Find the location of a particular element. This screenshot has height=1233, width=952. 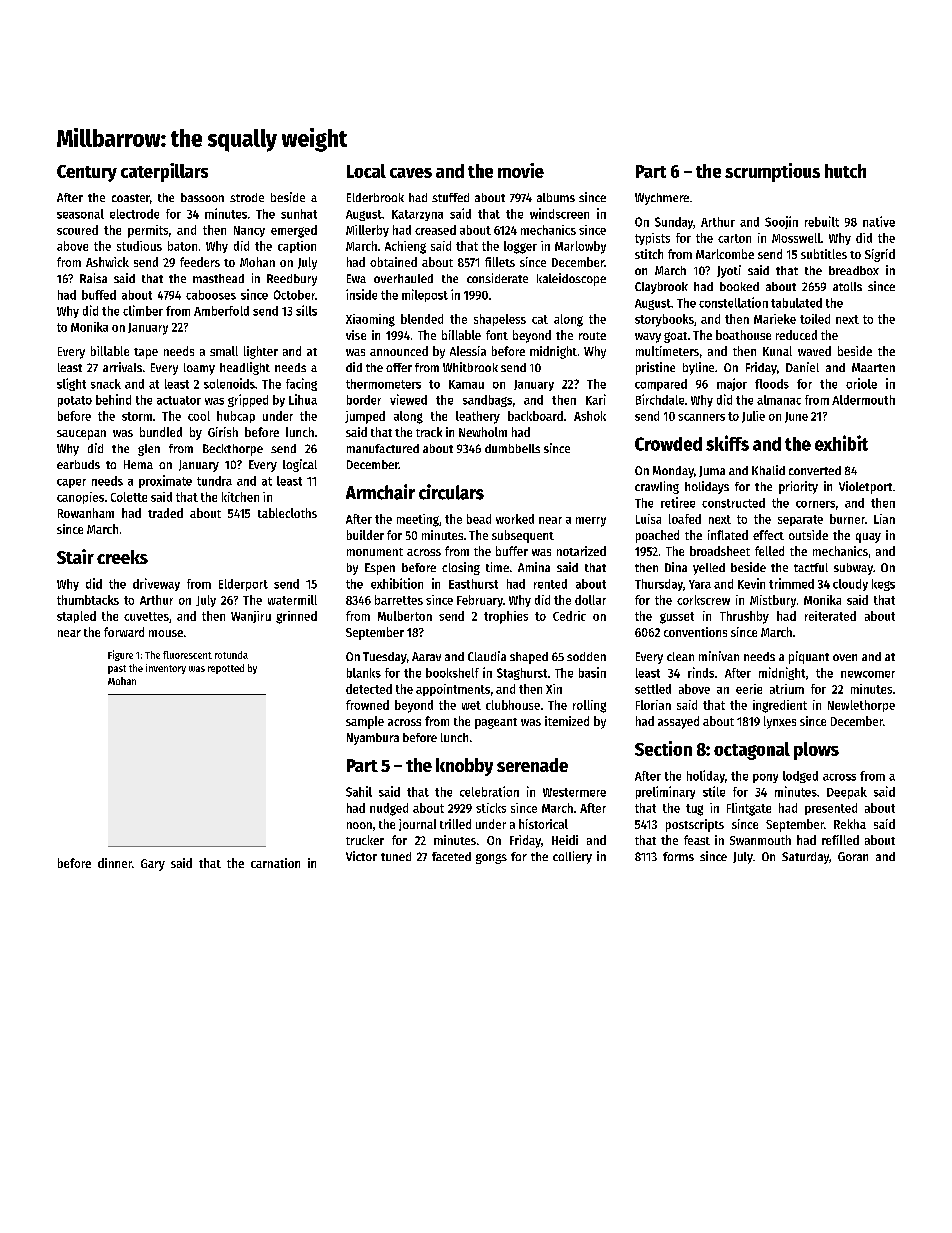

thumbtacks is located at coordinates (88, 600).
